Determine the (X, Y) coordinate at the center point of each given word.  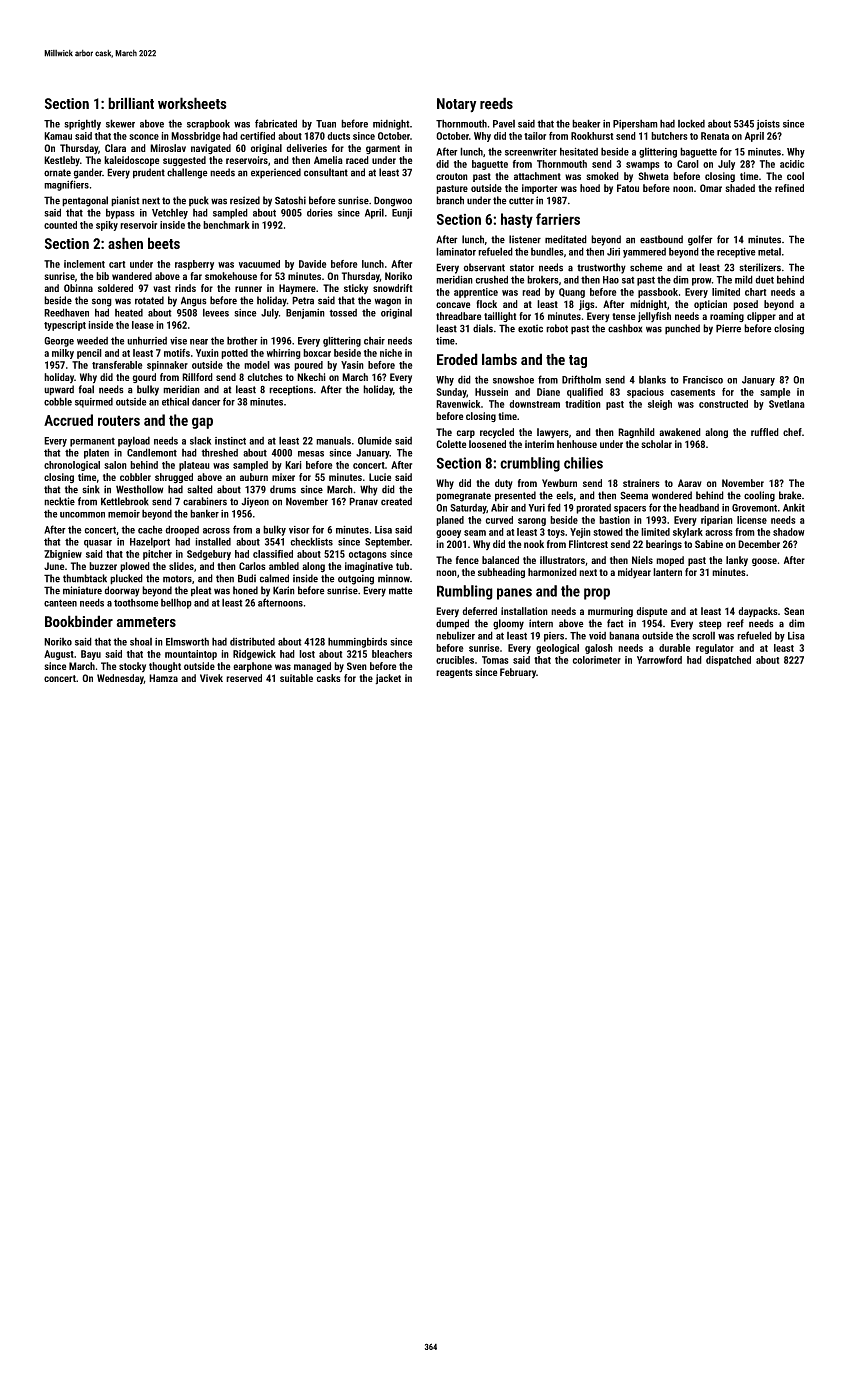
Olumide (375, 440)
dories (320, 212)
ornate (57, 173)
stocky (132, 667)
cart (117, 264)
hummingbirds (357, 642)
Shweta (653, 176)
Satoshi (290, 200)
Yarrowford (659, 660)
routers (119, 420)
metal (769, 252)
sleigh (660, 405)
